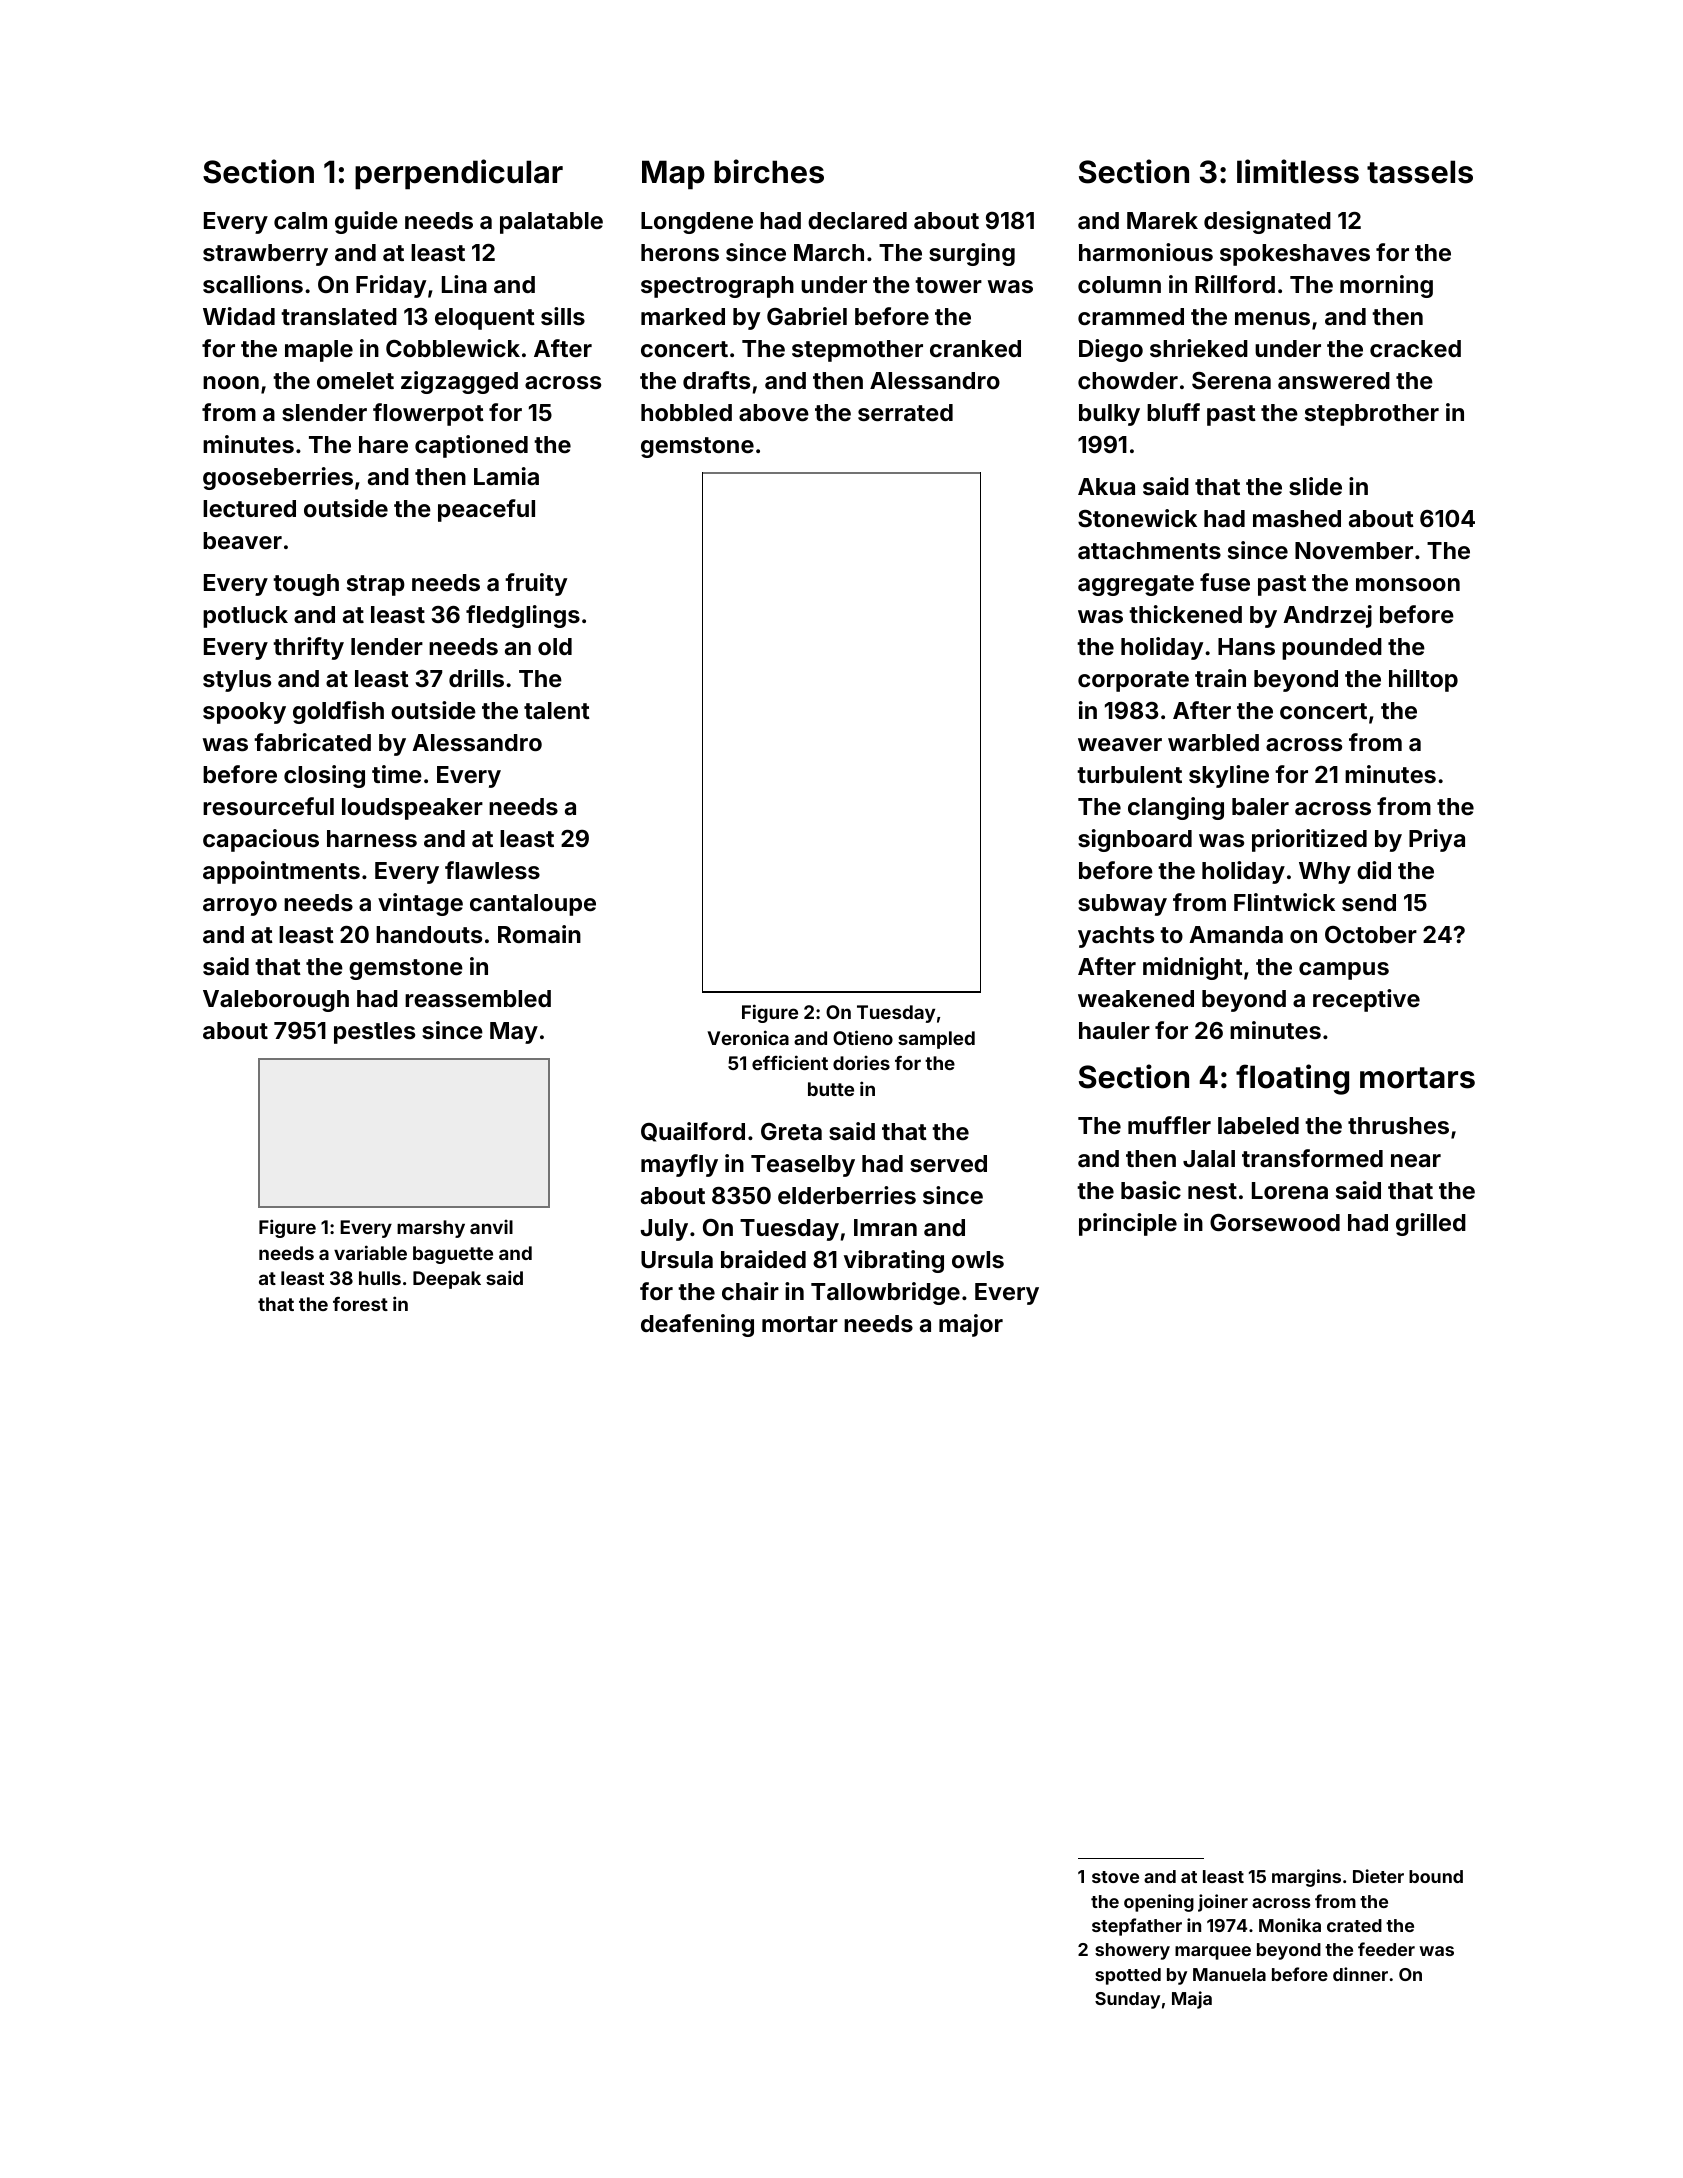 This image has width=1683, height=2178. I want to click on Veronica, so click(748, 1037).
